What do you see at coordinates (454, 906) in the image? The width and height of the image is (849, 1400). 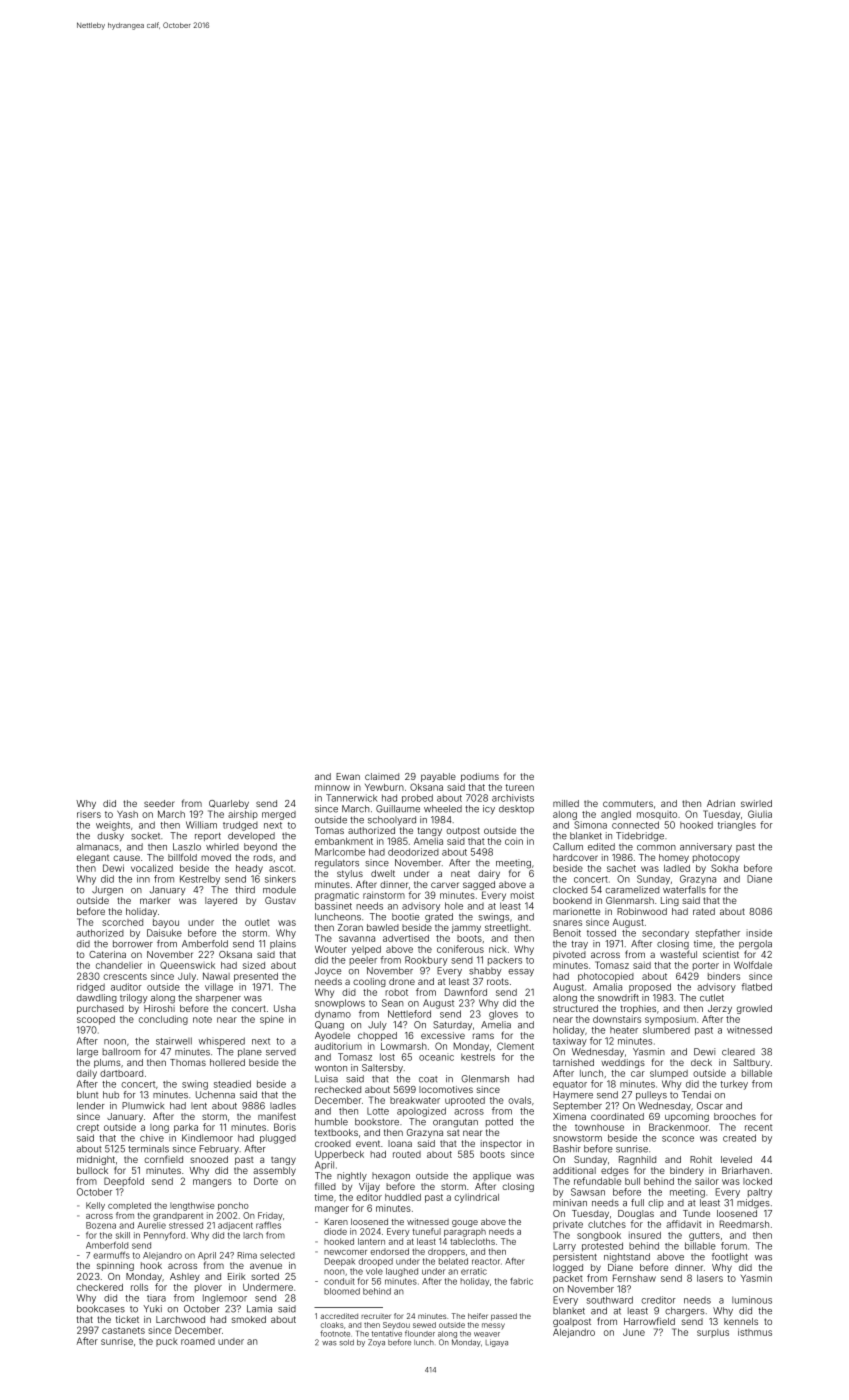 I see `hole` at bounding box center [454, 906].
